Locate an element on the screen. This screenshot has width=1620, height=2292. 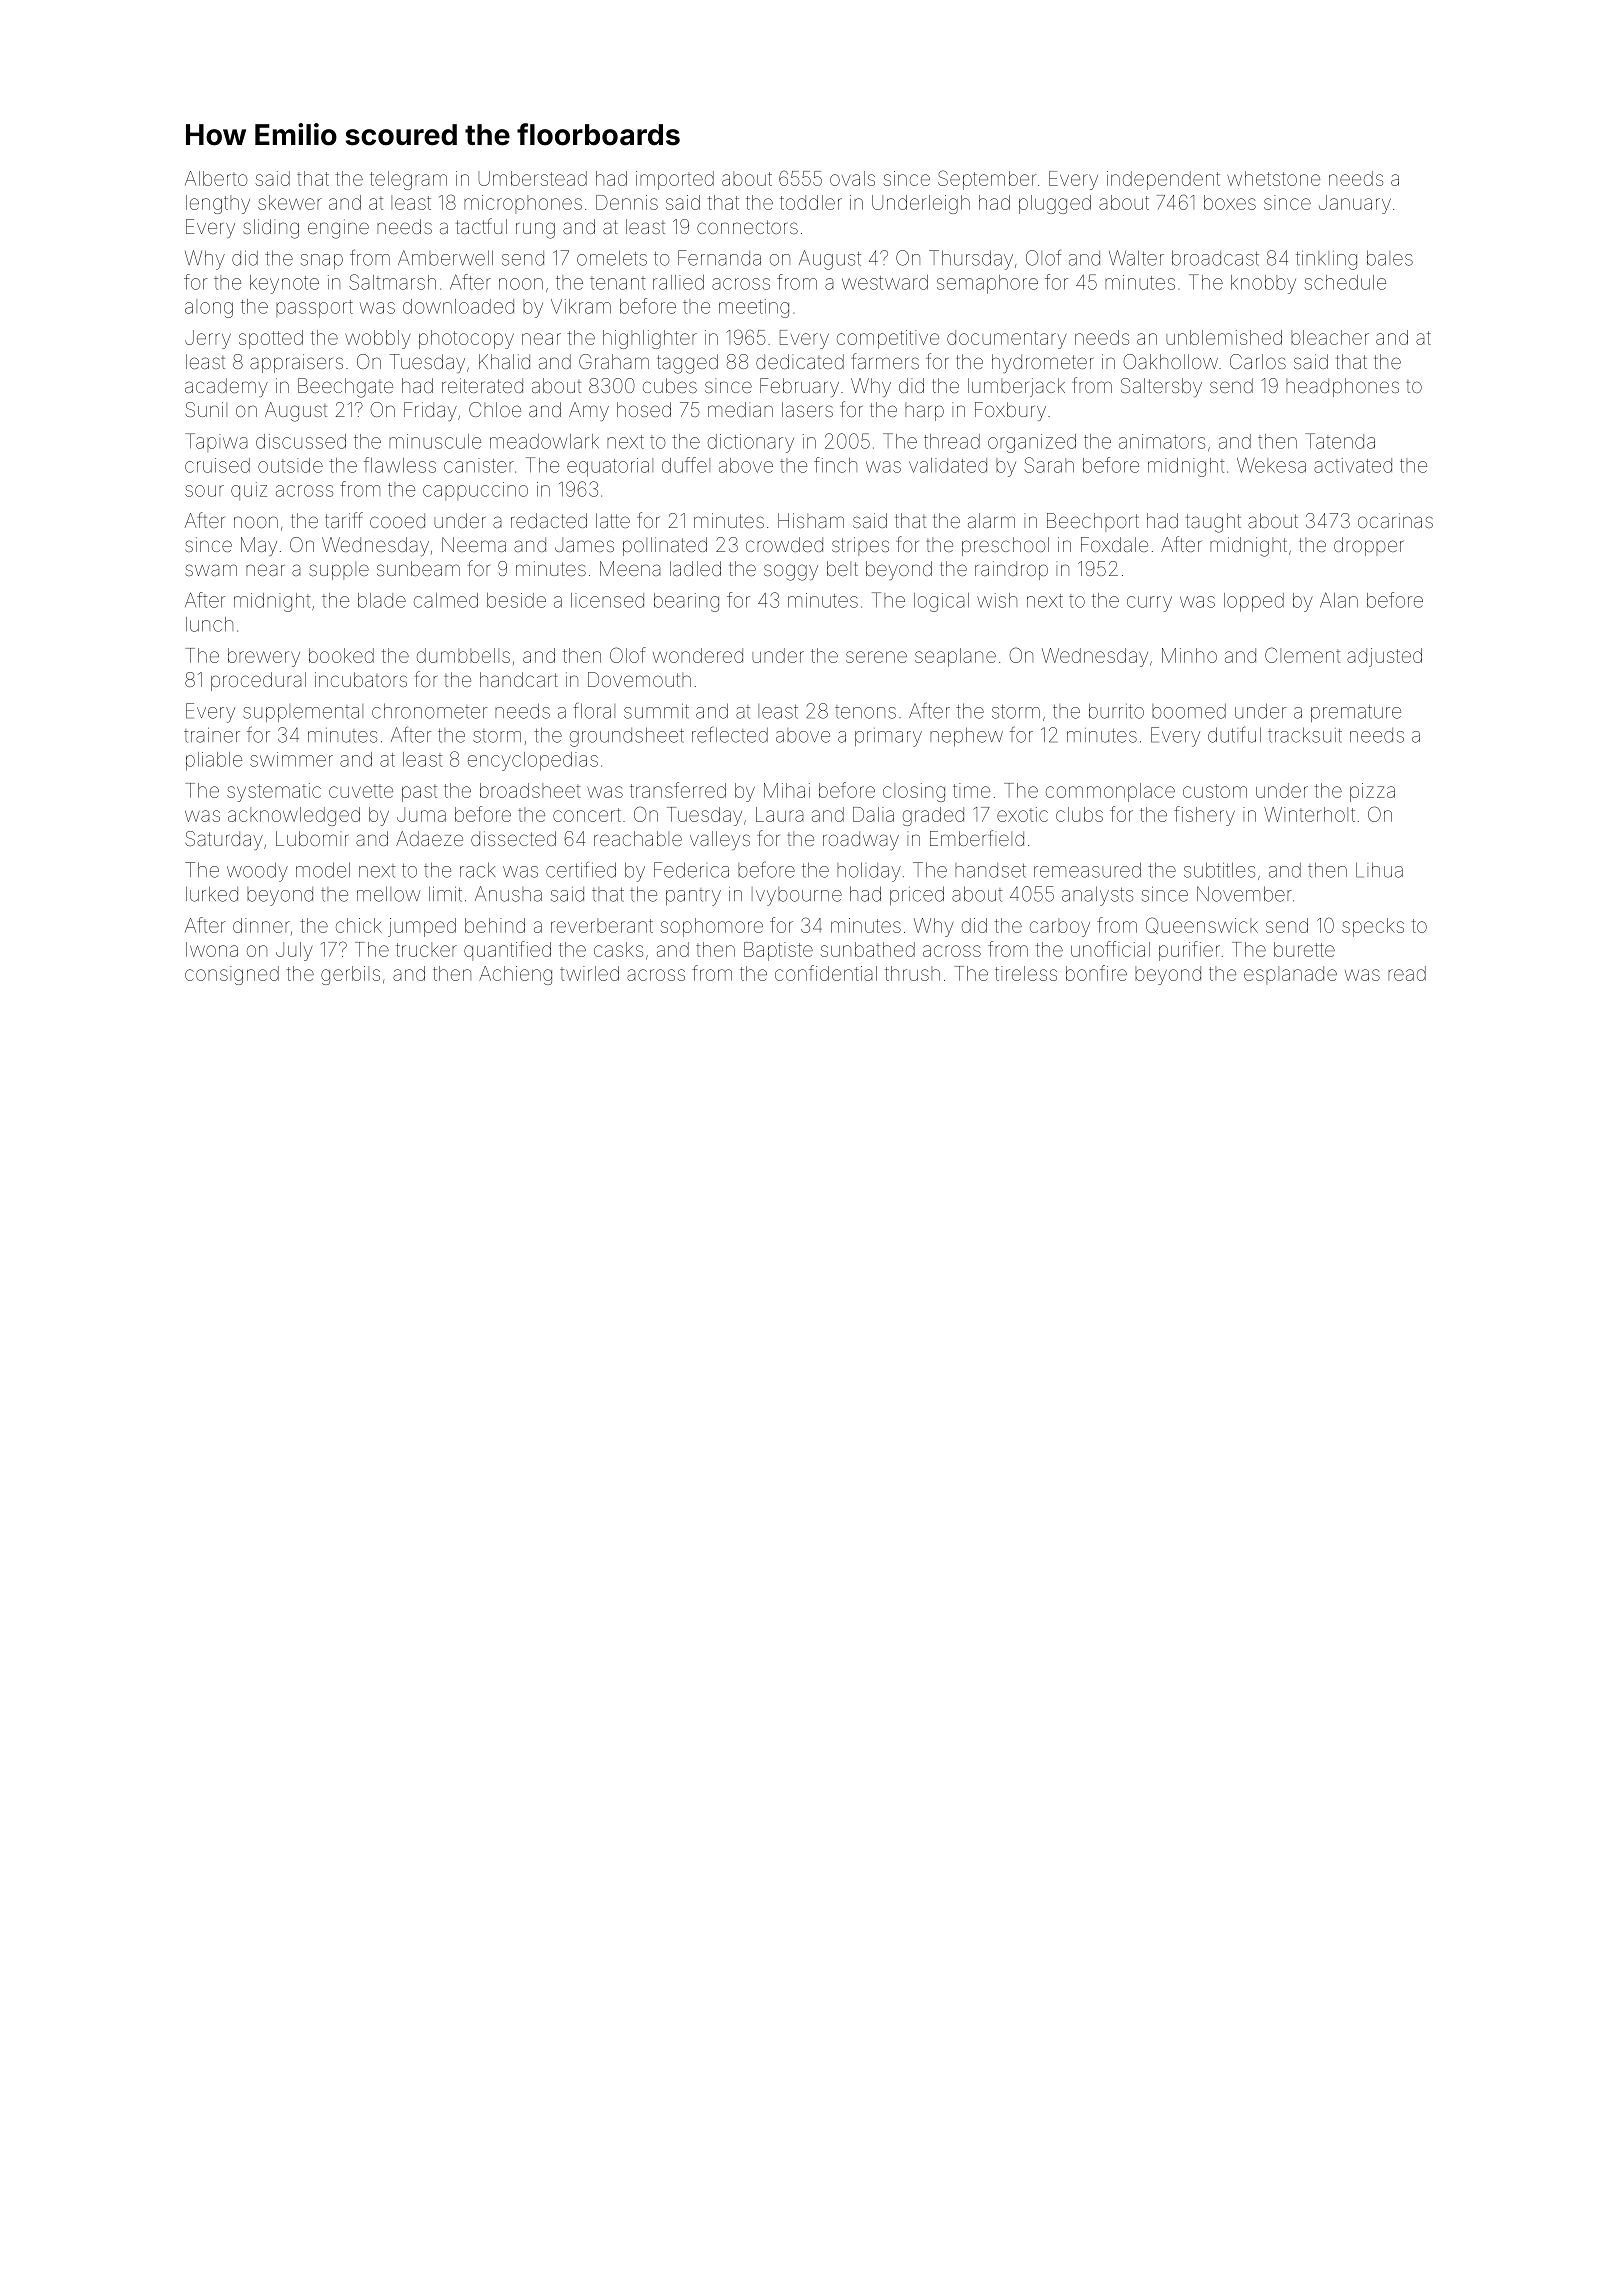
thrush is located at coordinates (912, 973).
